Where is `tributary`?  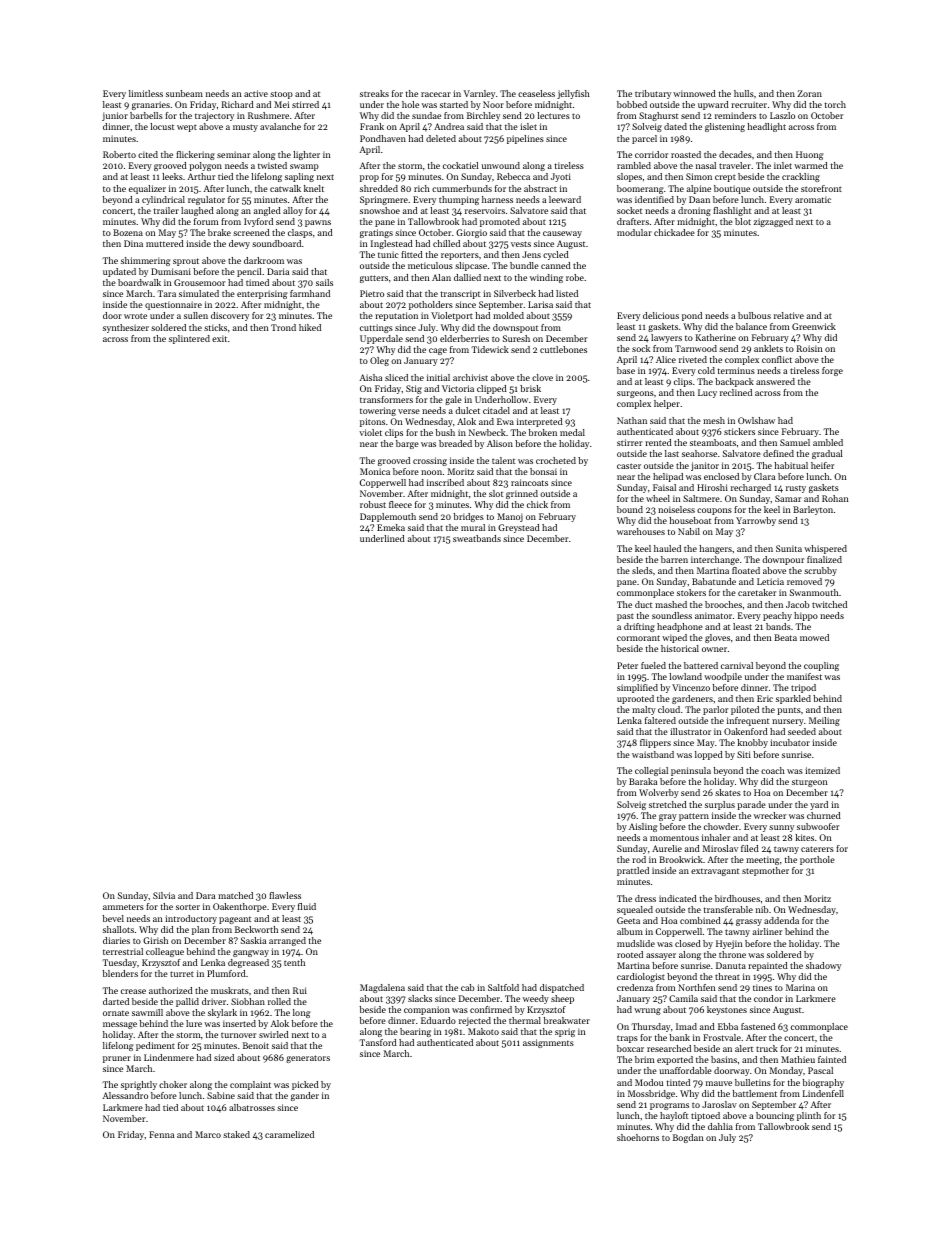
tributary is located at coordinates (653, 94).
